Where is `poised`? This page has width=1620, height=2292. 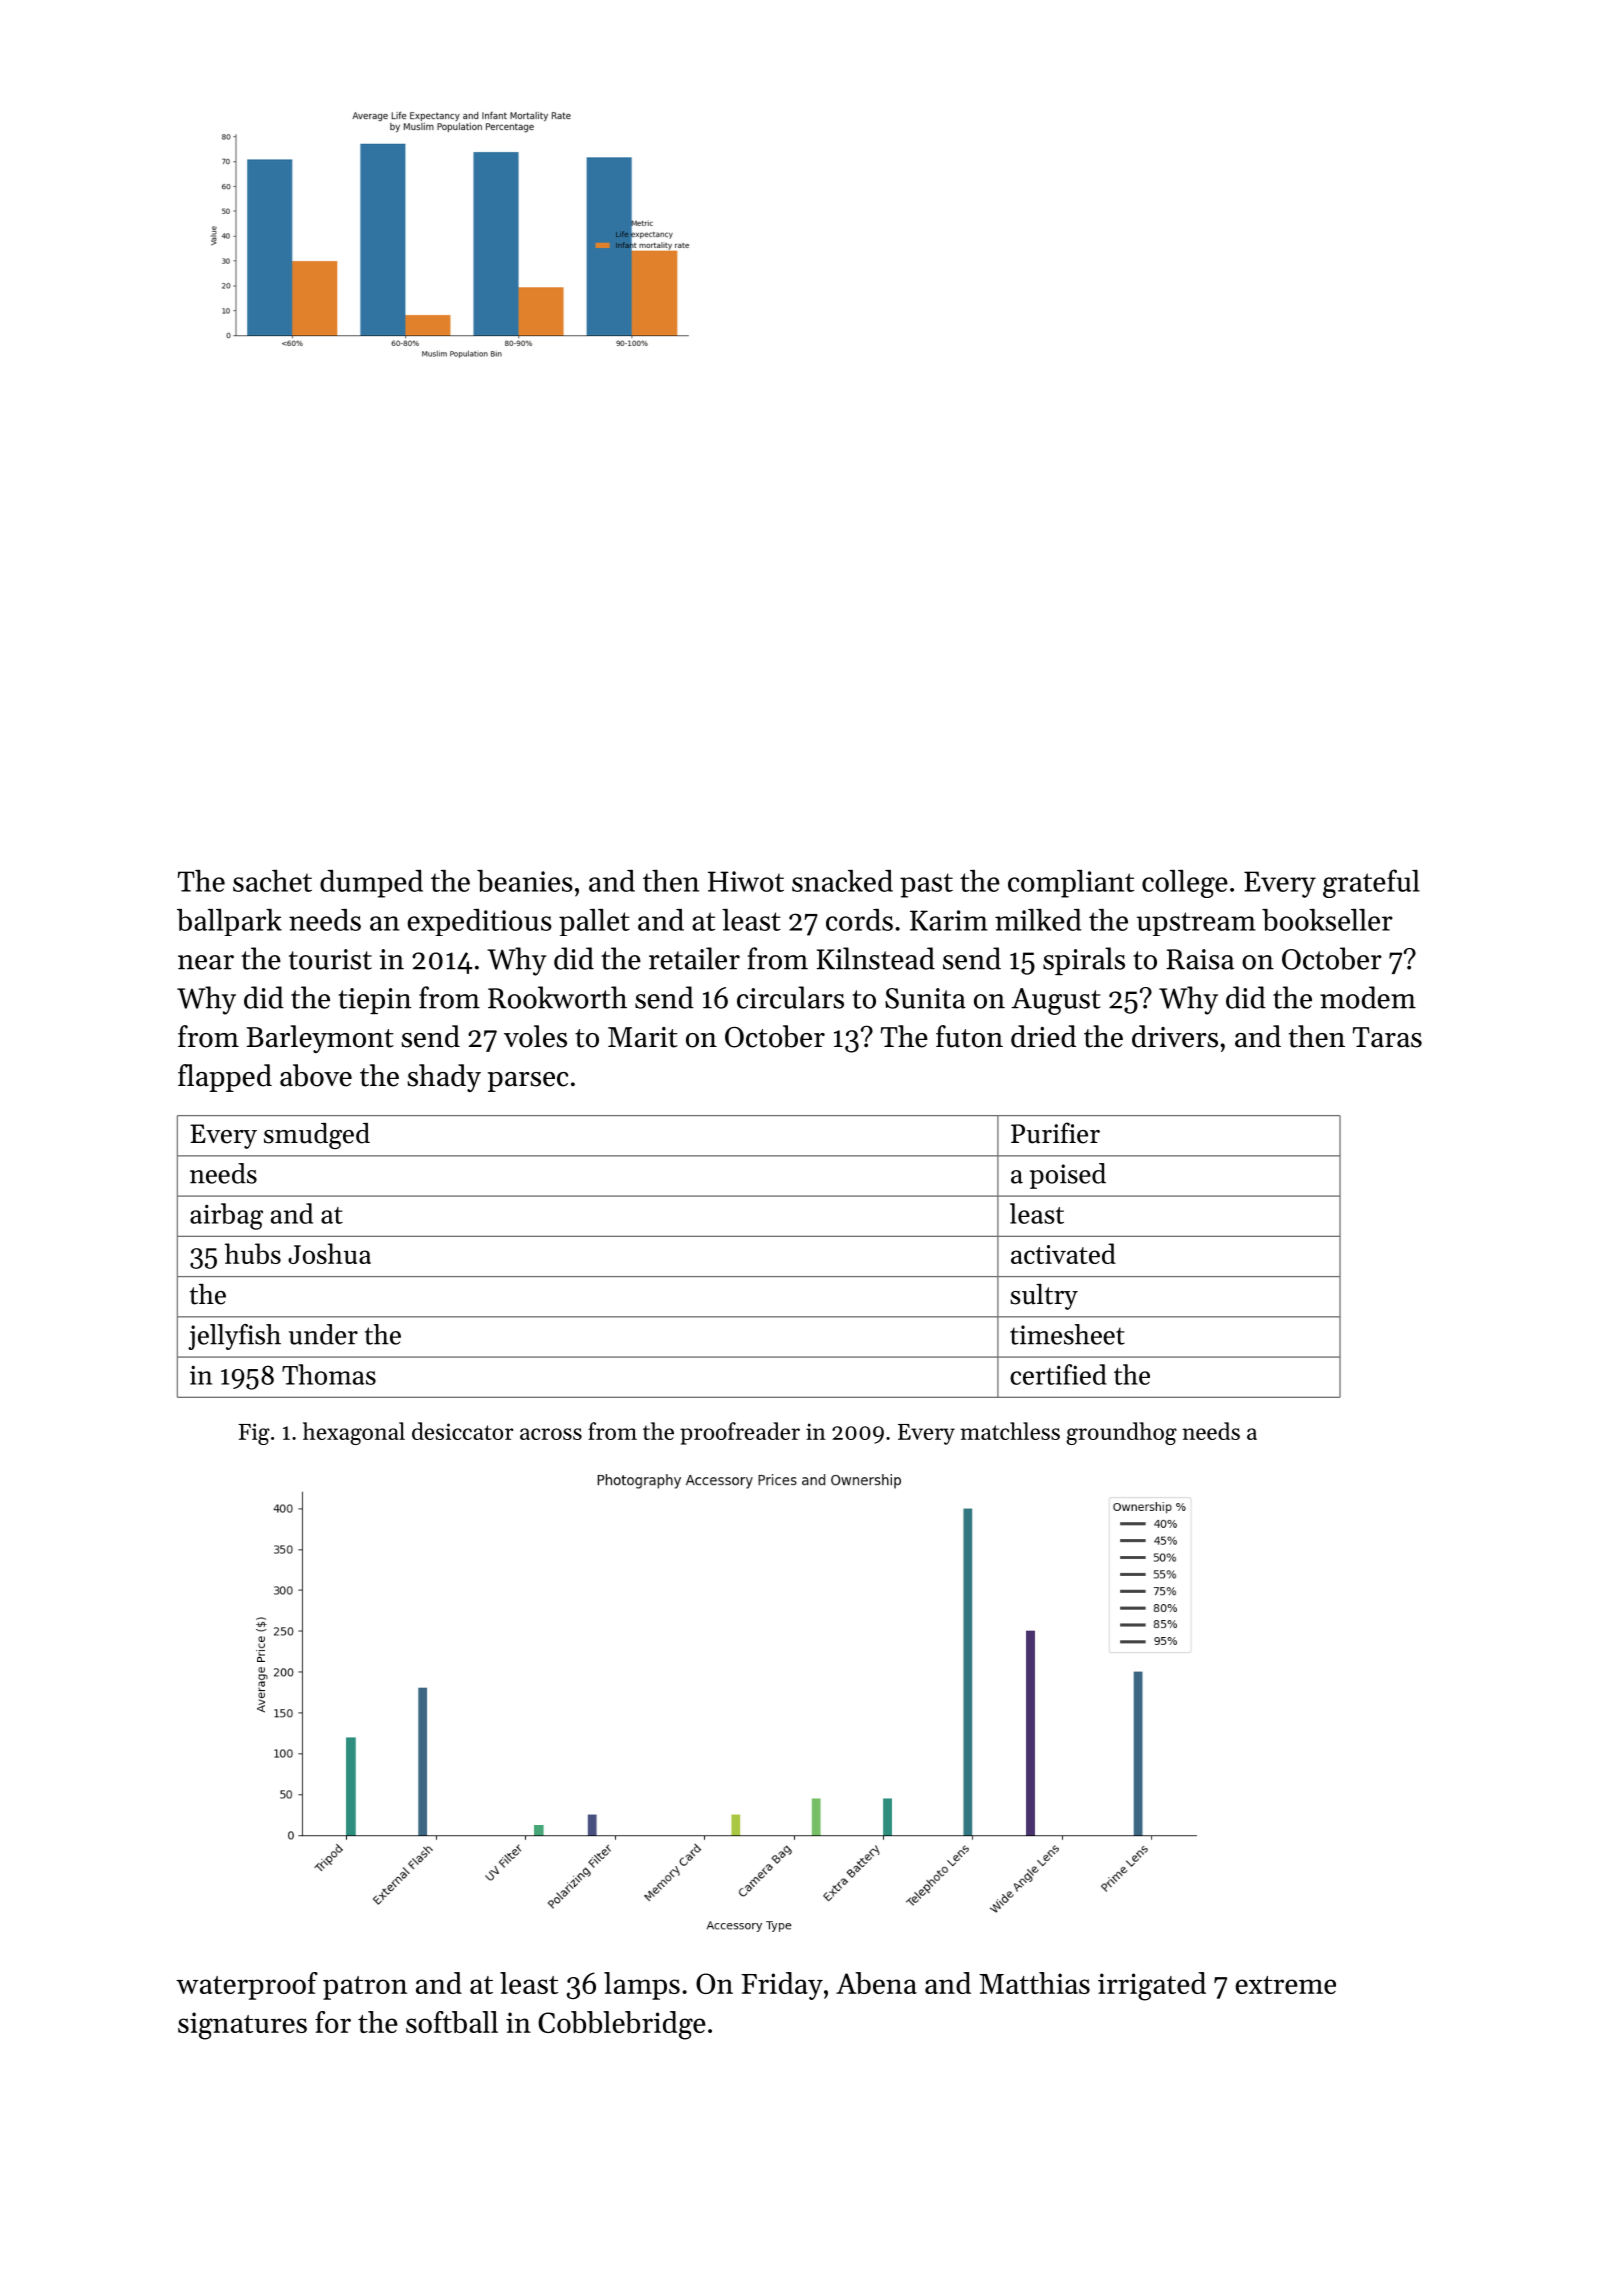 poised is located at coordinates (1068, 1176).
